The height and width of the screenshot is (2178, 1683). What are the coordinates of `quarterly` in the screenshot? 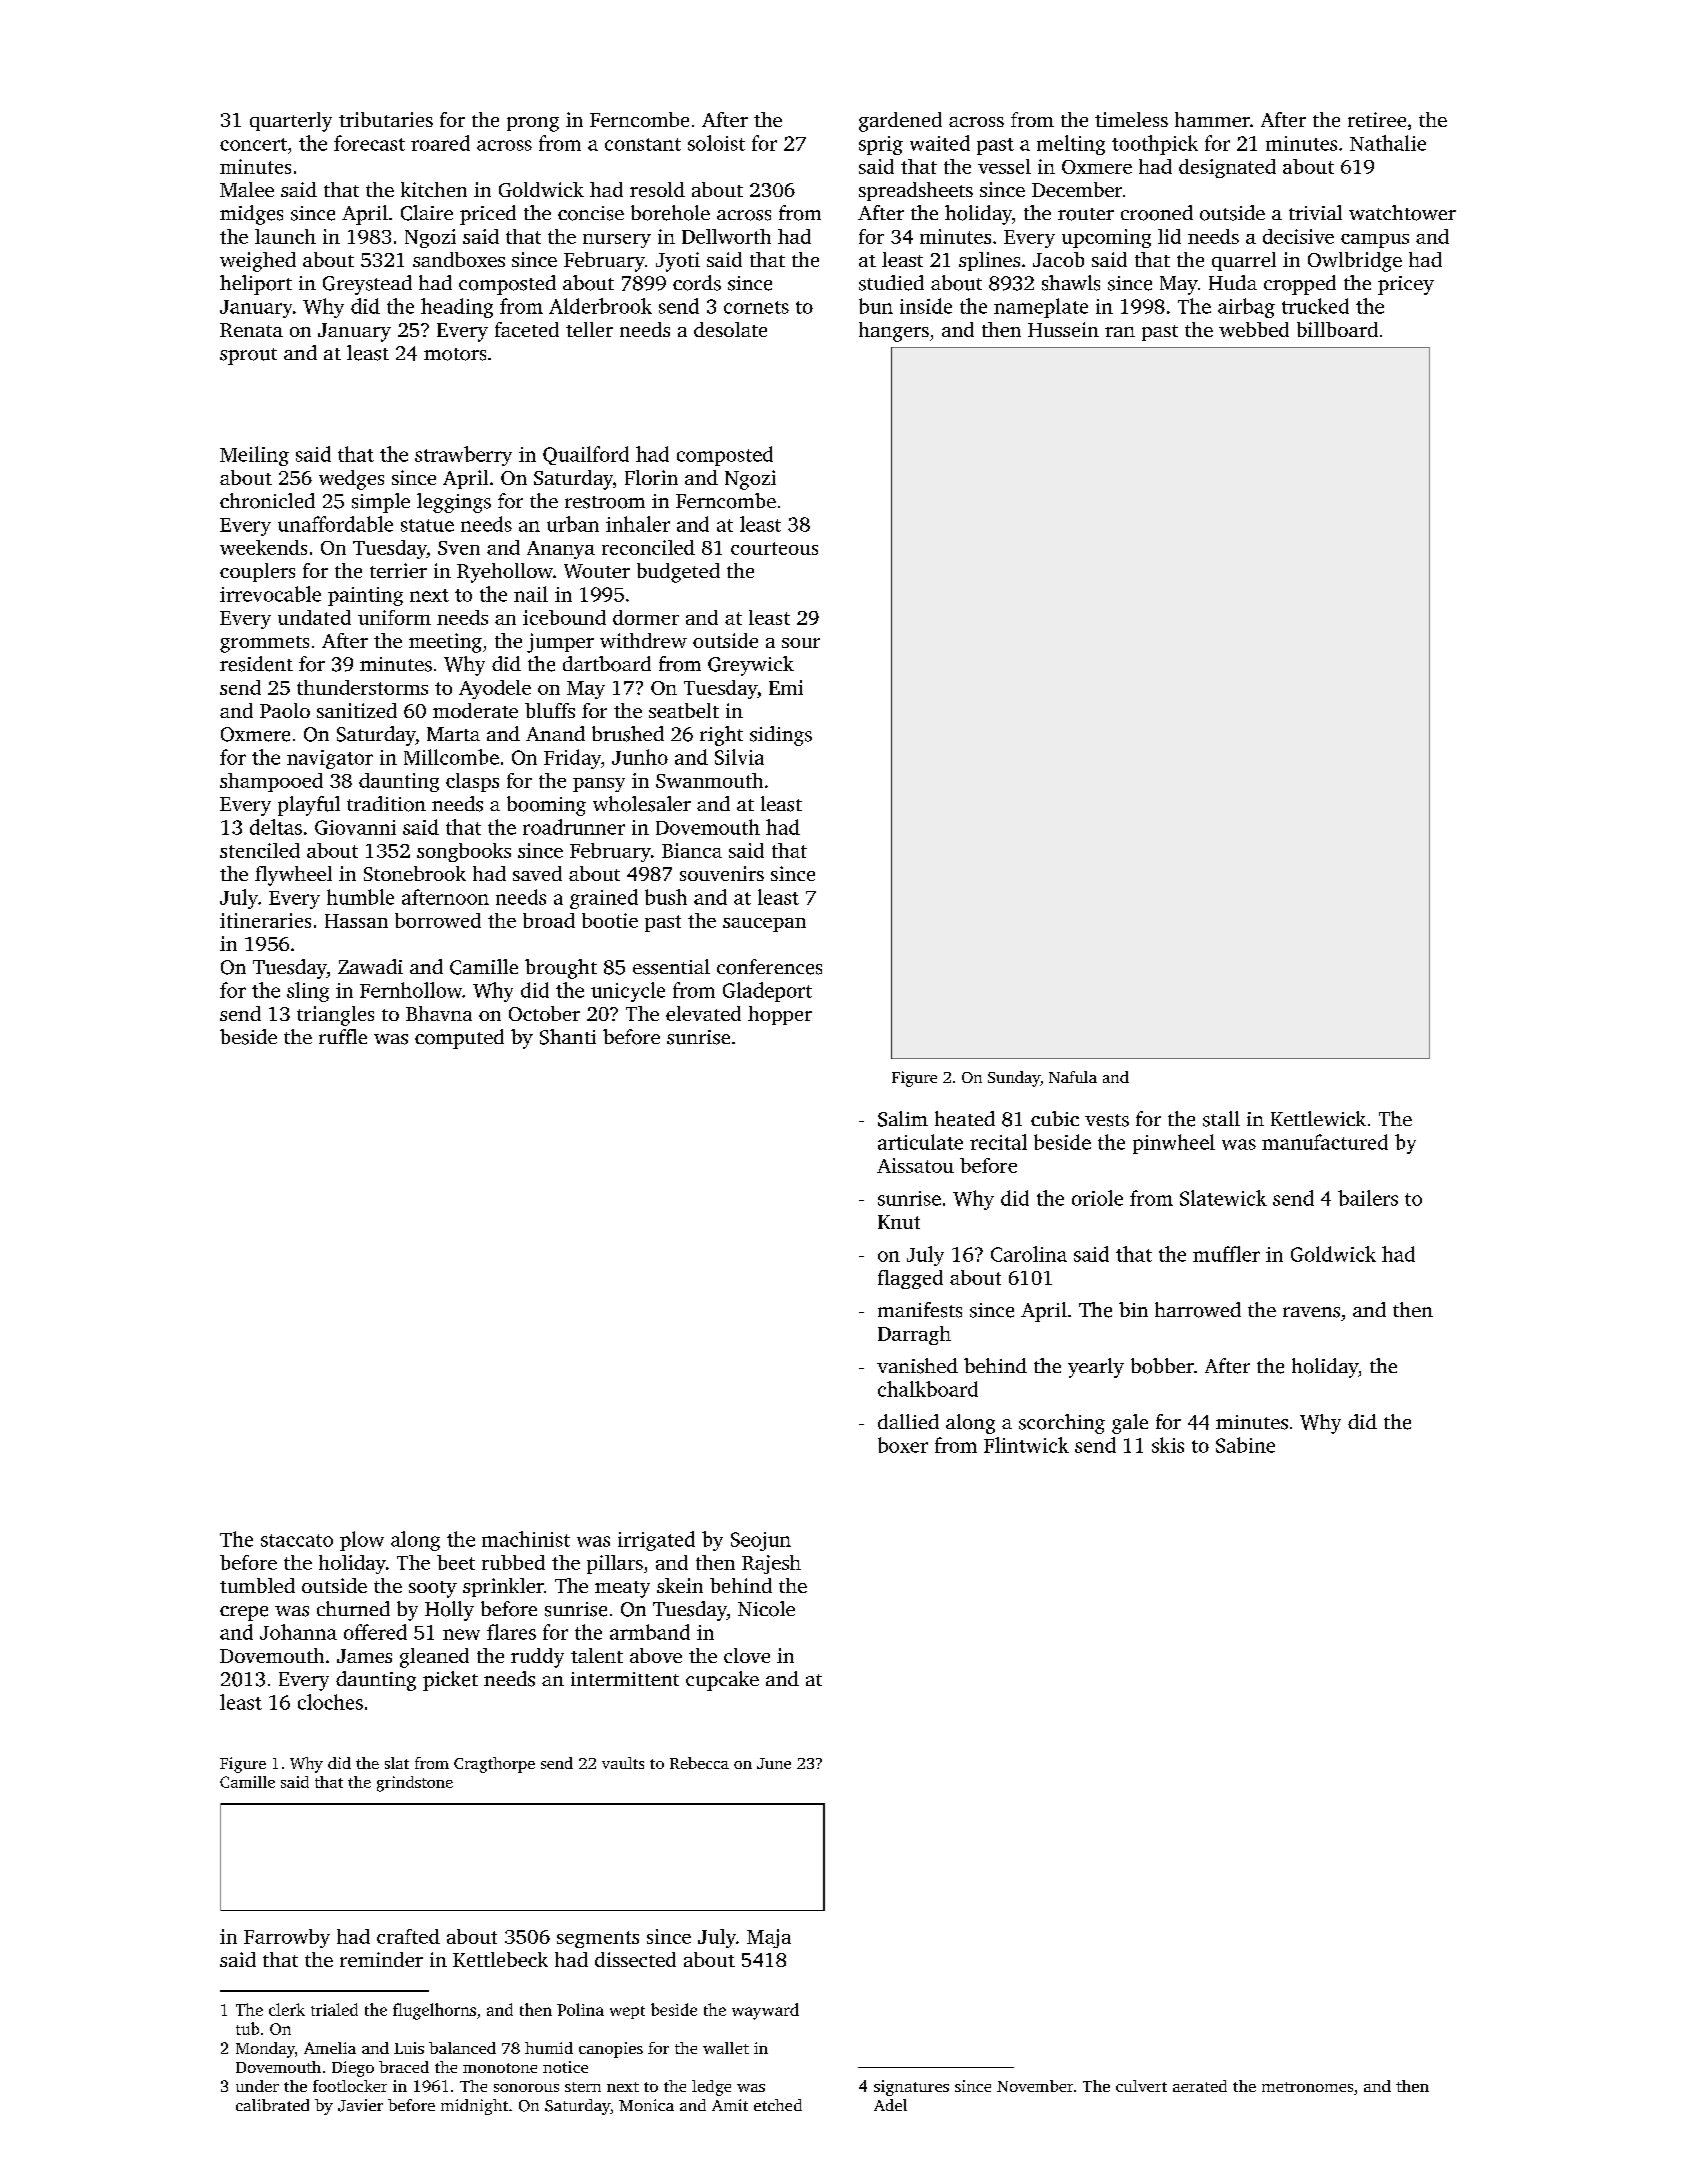 It's located at (291, 122).
